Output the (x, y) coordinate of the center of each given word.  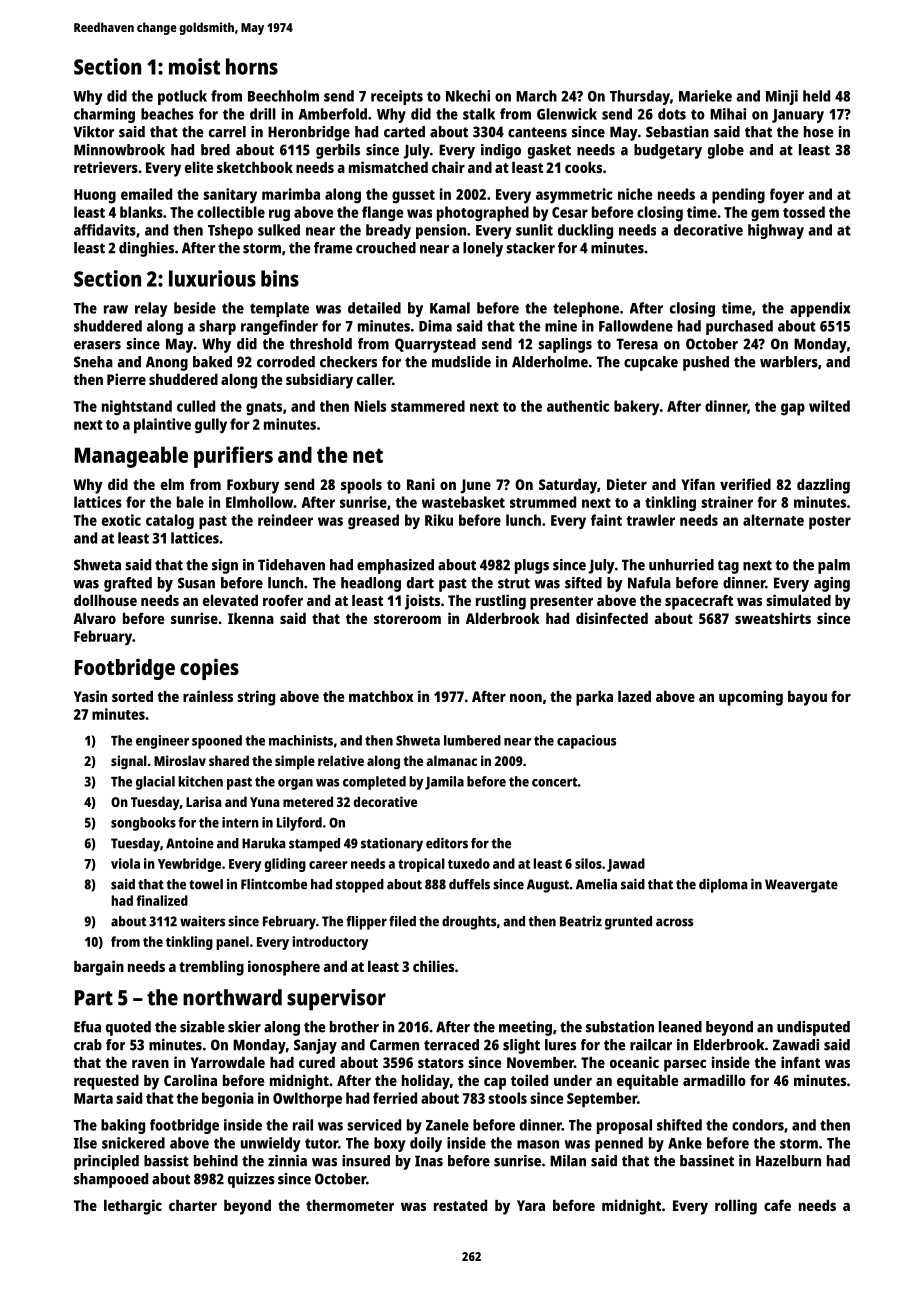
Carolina (190, 1080)
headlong (371, 584)
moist (194, 66)
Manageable (131, 457)
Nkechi (468, 96)
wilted (829, 406)
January (798, 116)
